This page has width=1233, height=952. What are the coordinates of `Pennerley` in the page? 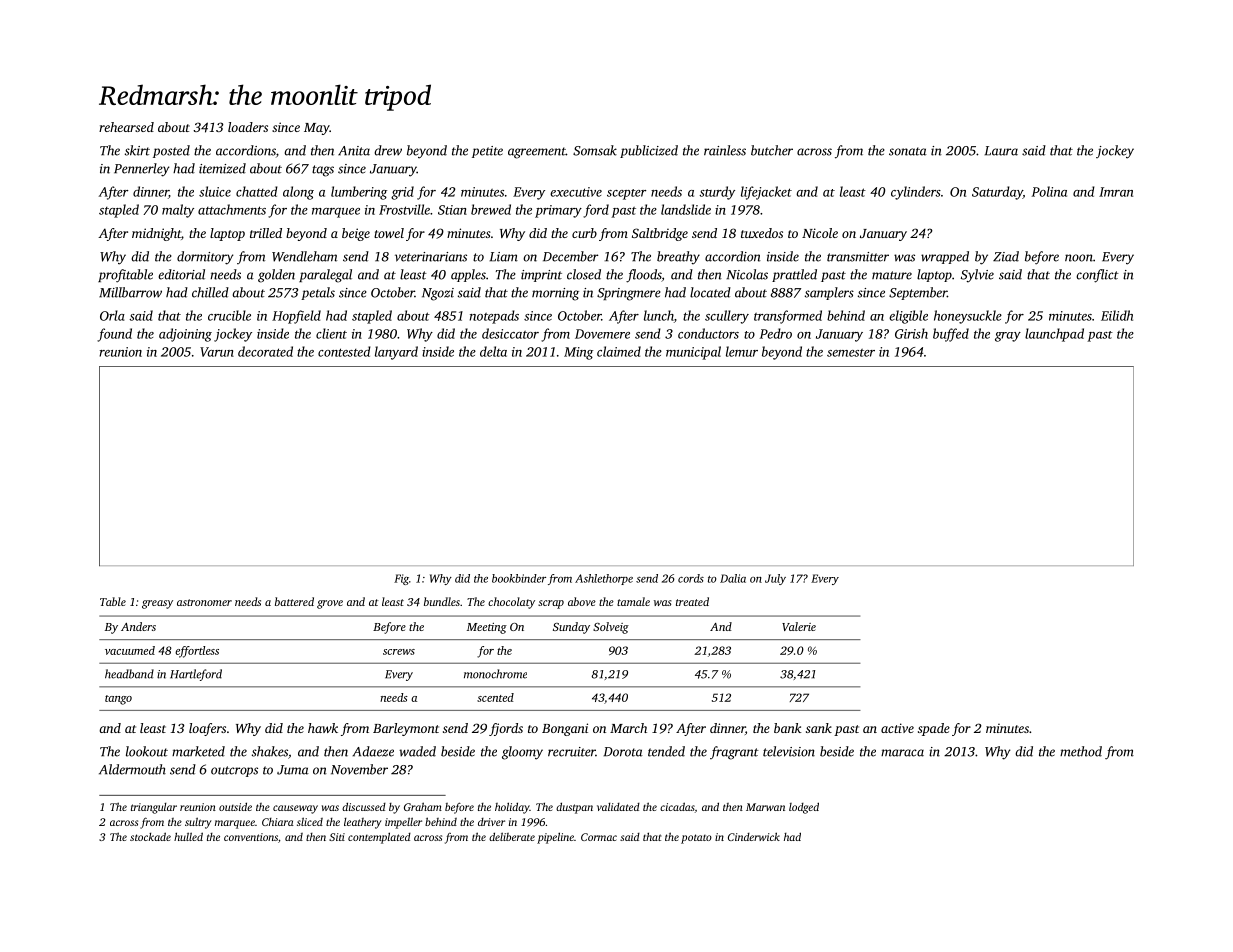 It's located at (142, 170).
